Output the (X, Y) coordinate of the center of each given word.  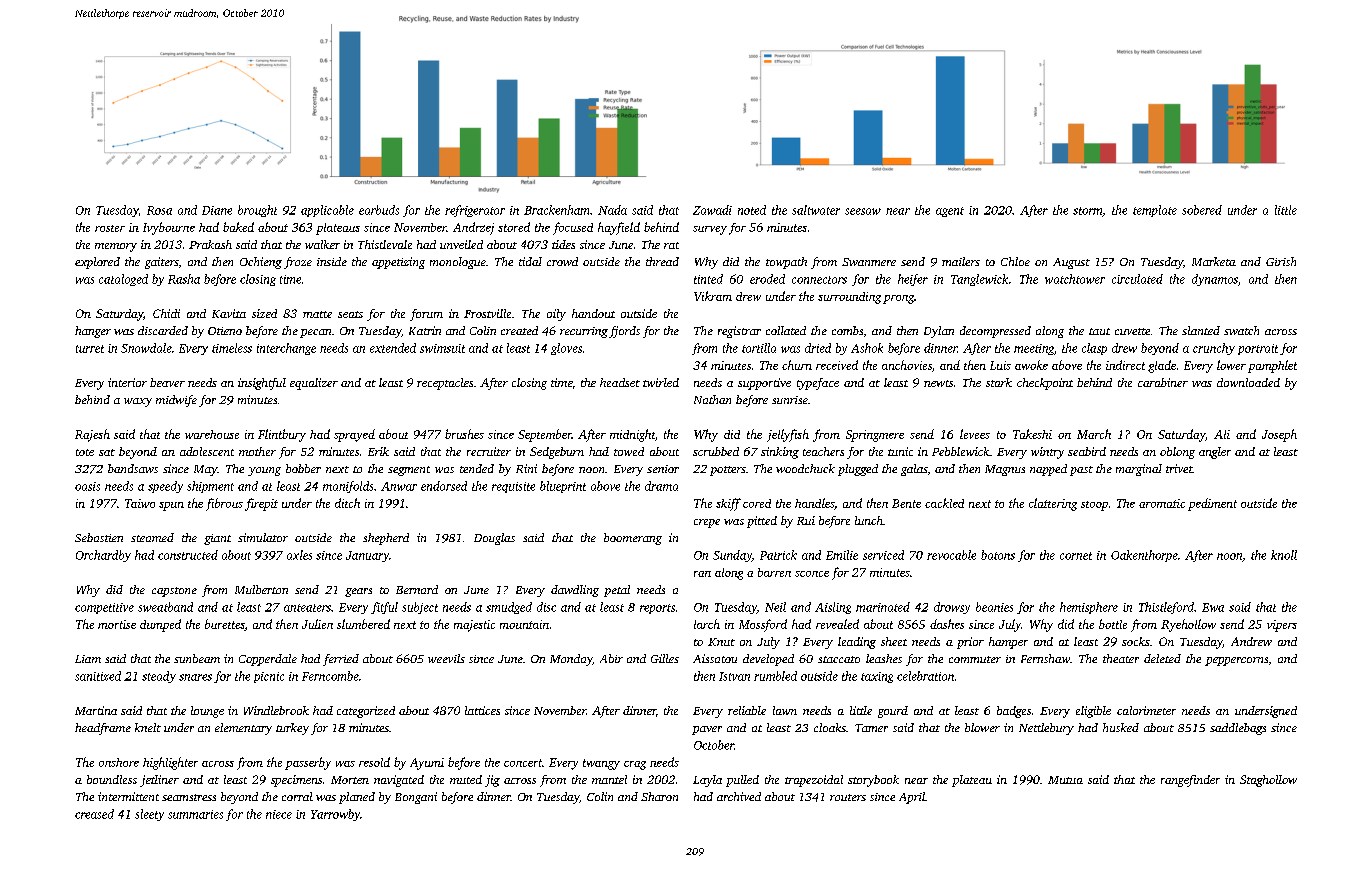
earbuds (379, 210)
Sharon (659, 796)
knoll (1284, 555)
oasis (87, 486)
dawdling (575, 591)
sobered (1202, 210)
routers (848, 797)
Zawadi (712, 210)
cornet (1076, 556)
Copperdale (268, 660)
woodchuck (805, 468)
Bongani (416, 798)
